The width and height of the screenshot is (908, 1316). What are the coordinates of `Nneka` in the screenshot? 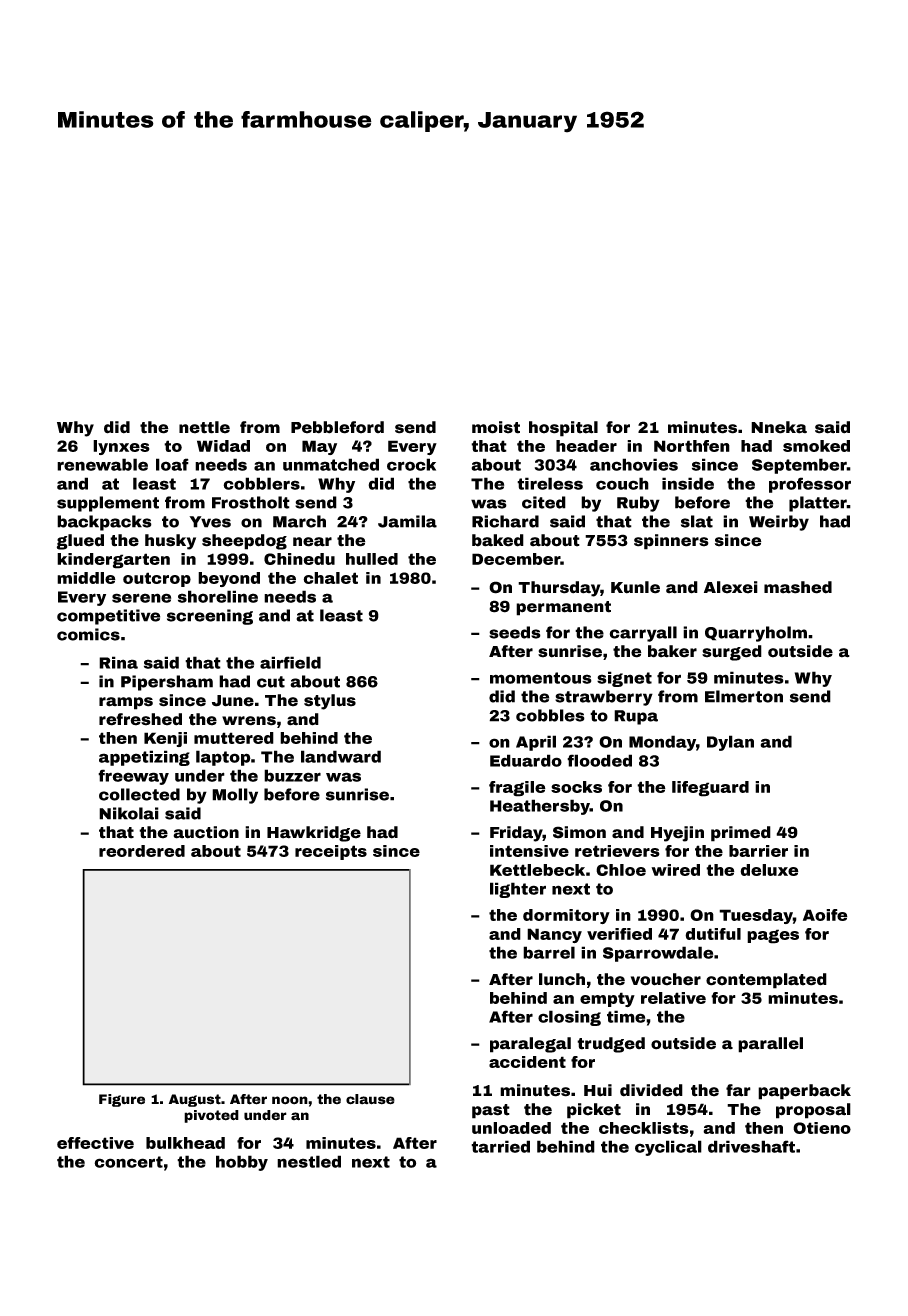 It's located at (779, 427).
